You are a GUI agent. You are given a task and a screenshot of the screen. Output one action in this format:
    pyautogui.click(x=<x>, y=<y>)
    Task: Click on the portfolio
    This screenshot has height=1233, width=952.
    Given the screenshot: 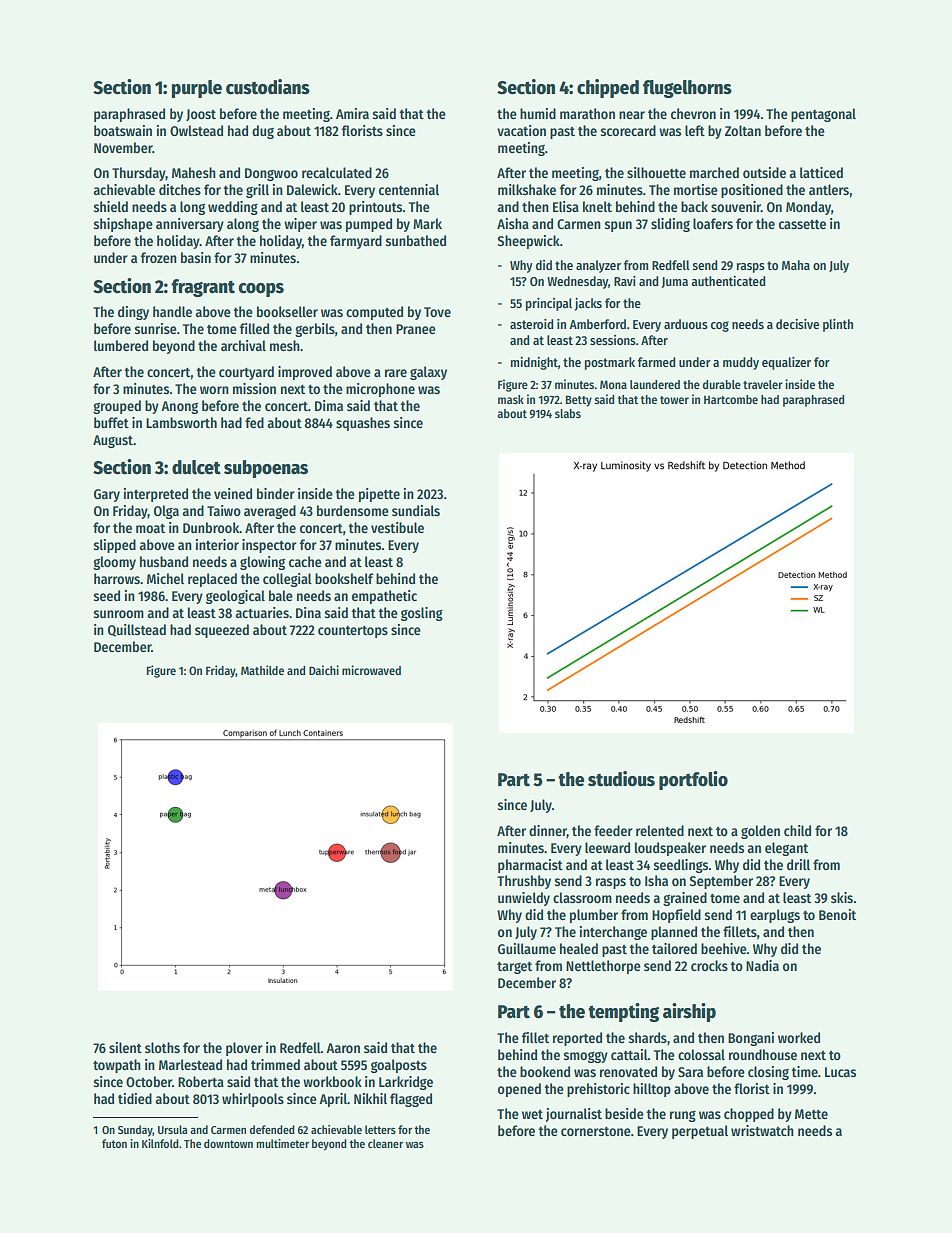 What is the action you would take?
    pyautogui.click(x=693, y=780)
